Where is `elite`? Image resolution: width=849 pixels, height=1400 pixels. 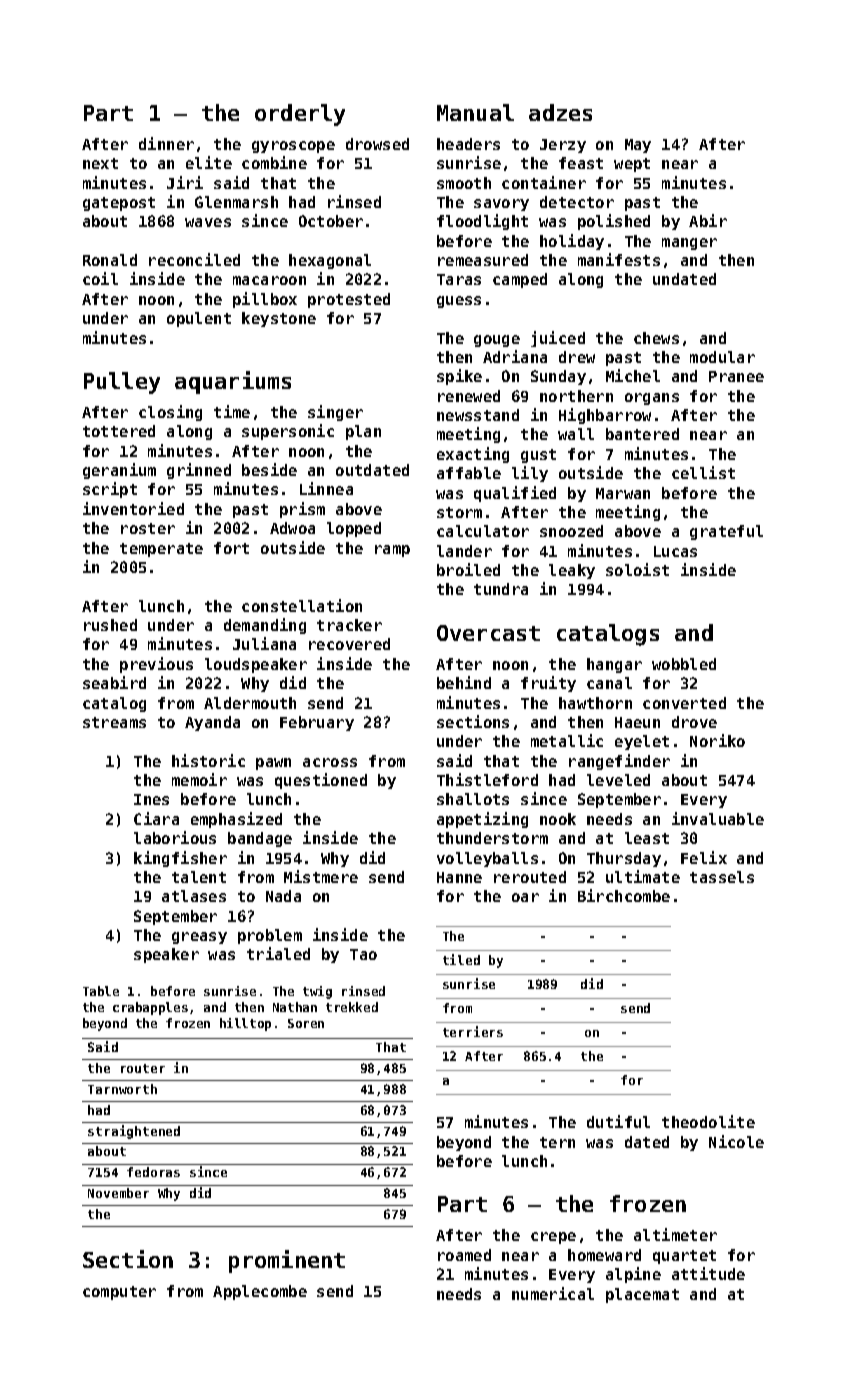
elite is located at coordinates (209, 162).
